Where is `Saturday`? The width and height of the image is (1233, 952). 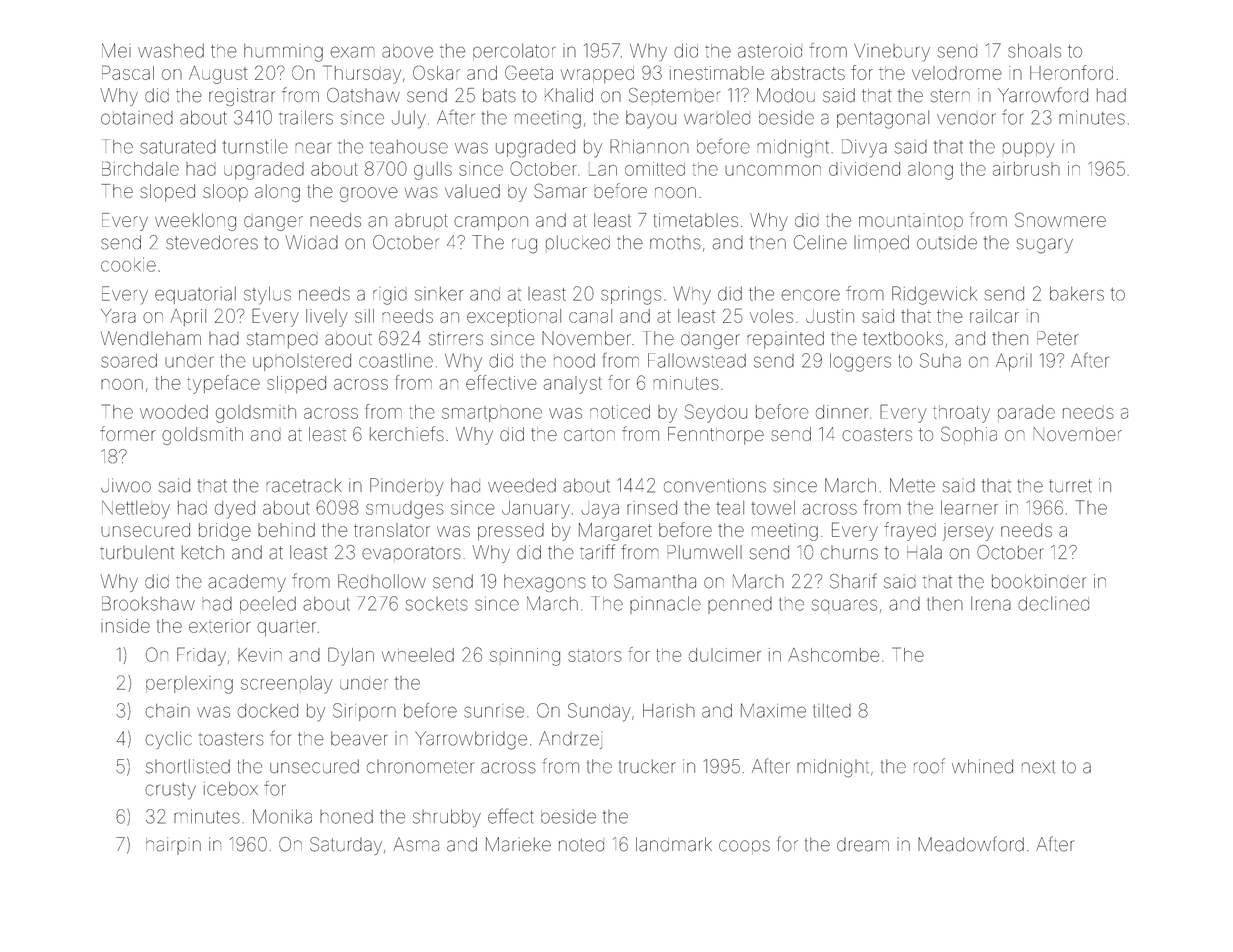
Saturday is located at coordinates (346, 846).
